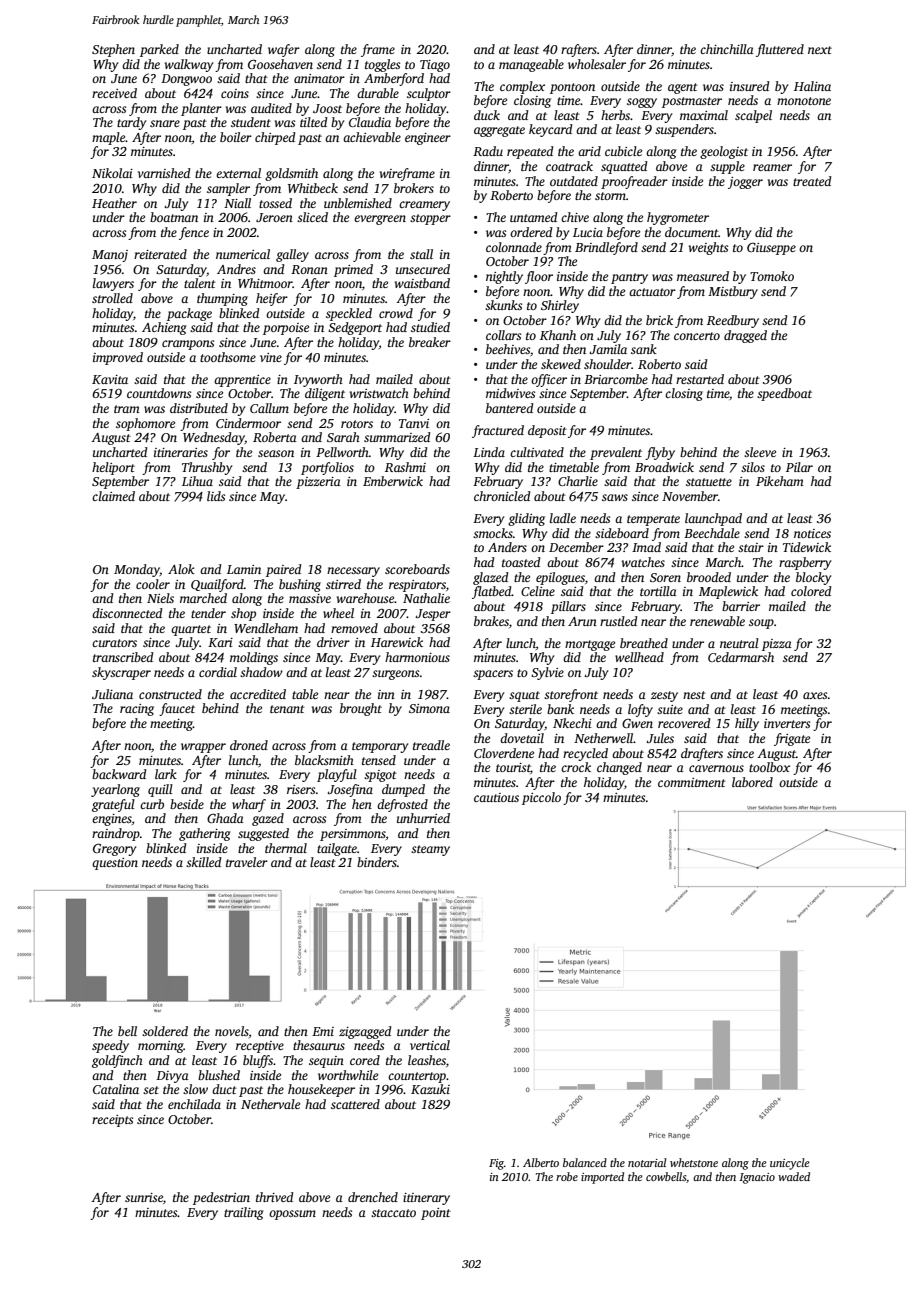 The width and height of the screenshot is (924, 1308). What do you see at coordinates (284, 50) in the screenshot?
I see `wafer` at bounding box center [284, 50].
